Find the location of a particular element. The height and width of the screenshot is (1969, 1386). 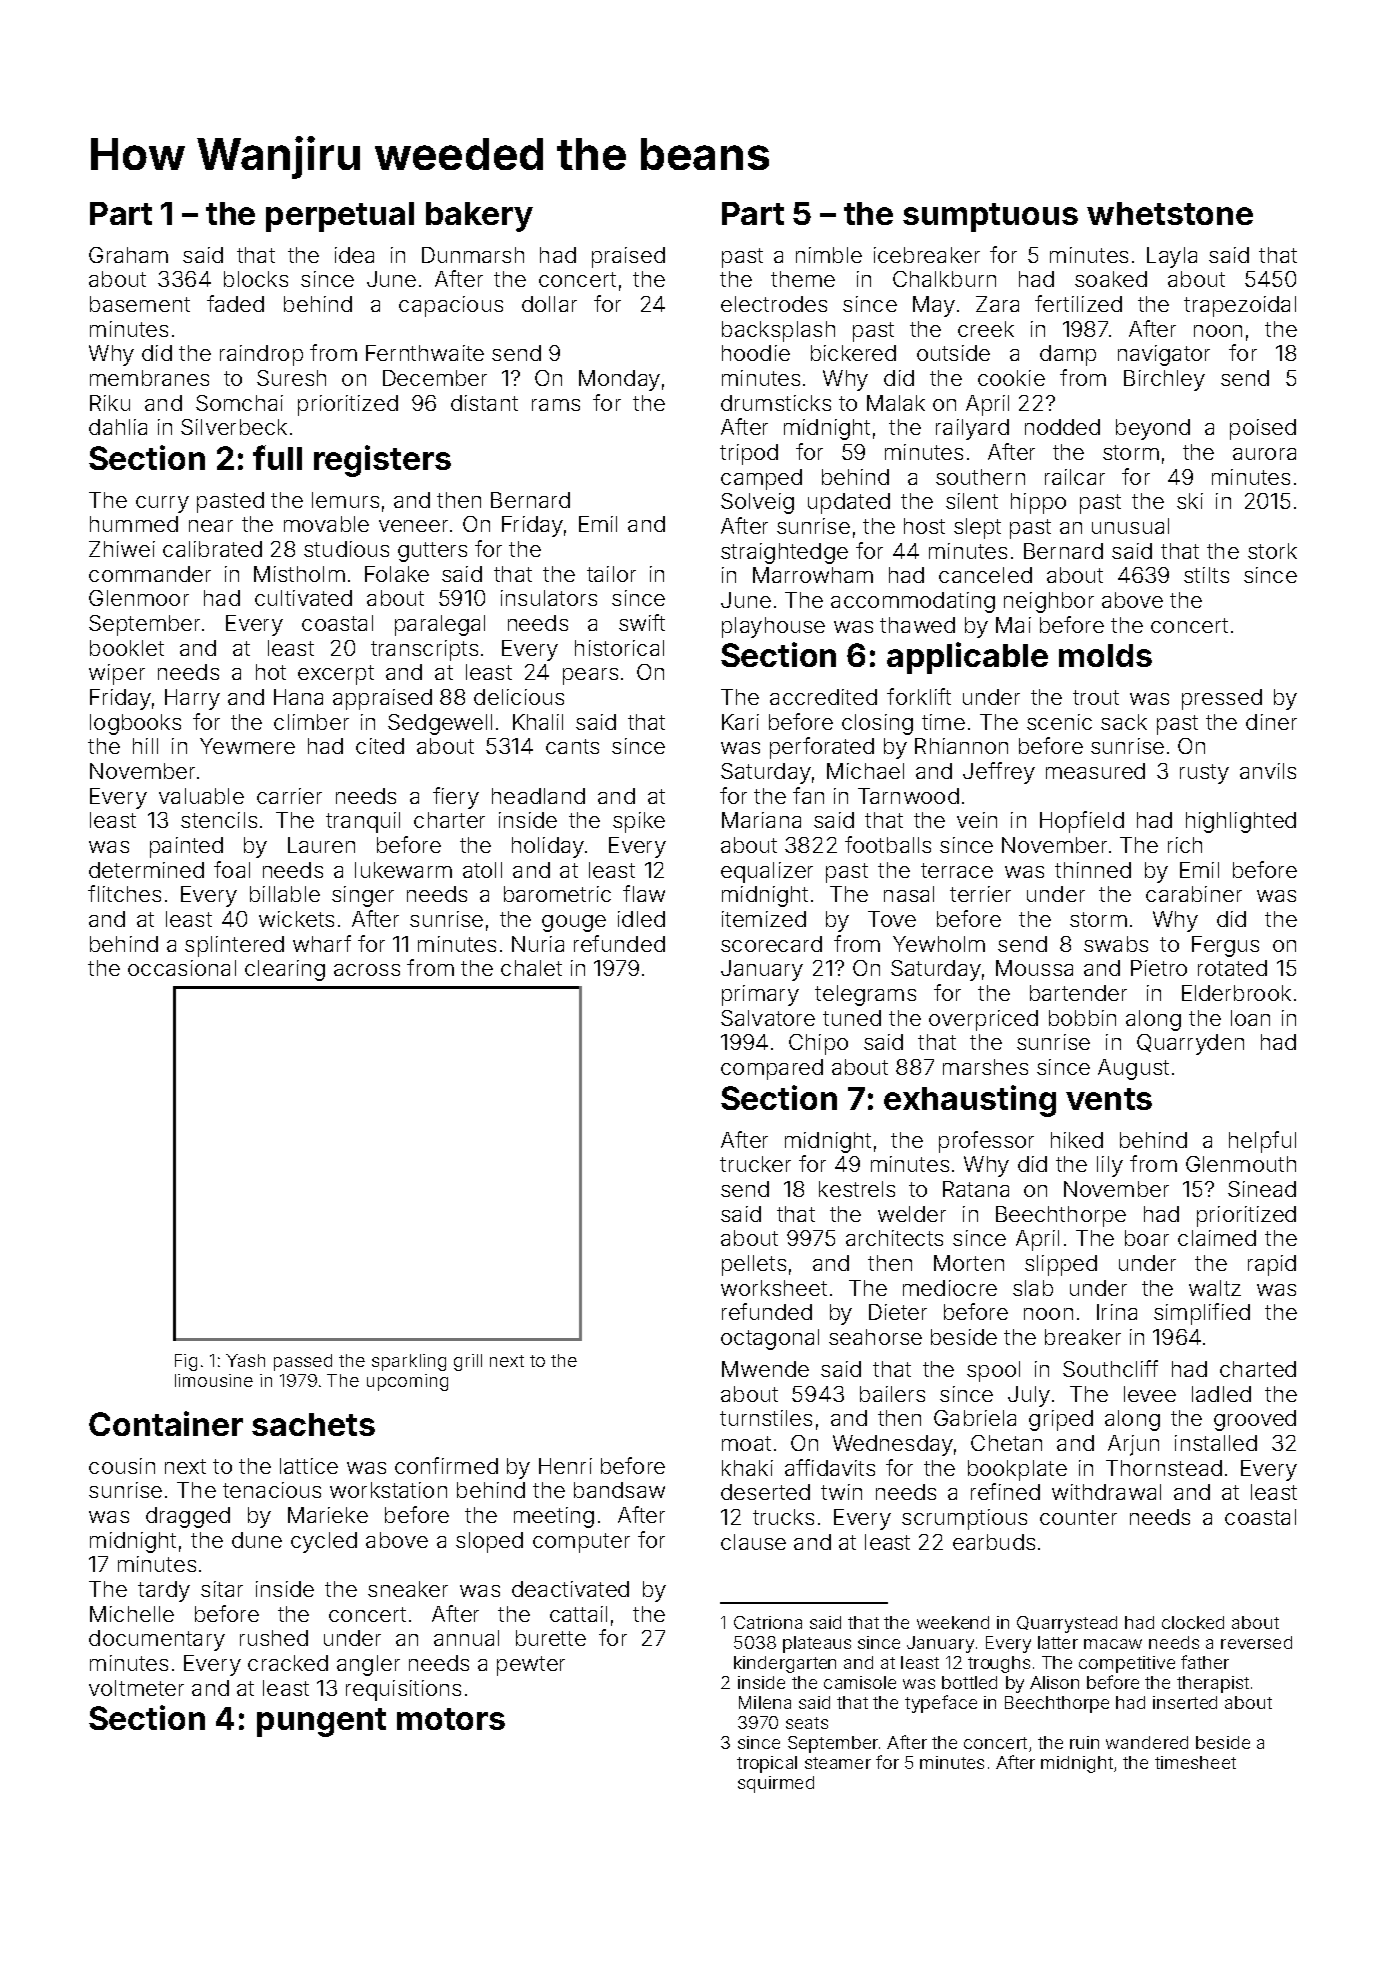

motors is located at coordinates (451, 1719).
